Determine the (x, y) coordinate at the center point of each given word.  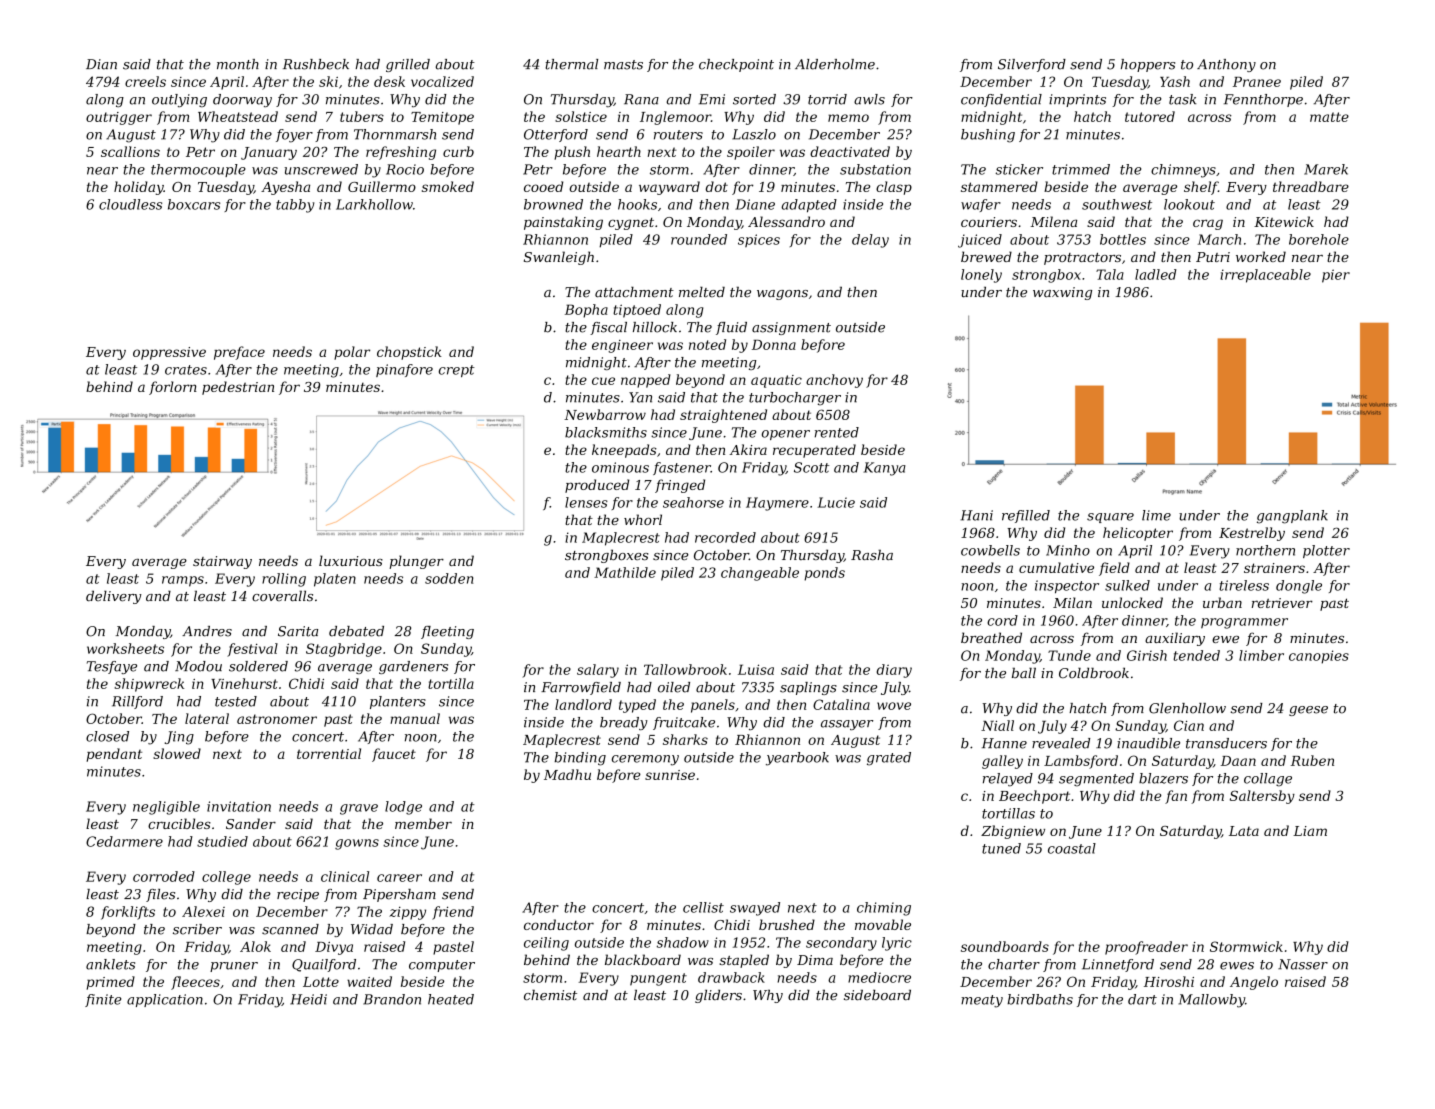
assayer (847, 725)
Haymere (777, 504)
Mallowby (1211, 1001)
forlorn (173, 388)
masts (623, 65)
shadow (683, 942)
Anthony (1226, 65)
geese (1308, 711)
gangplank (1292, 517)
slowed (177, 753)
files (160, 895)
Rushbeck (316, 64)
